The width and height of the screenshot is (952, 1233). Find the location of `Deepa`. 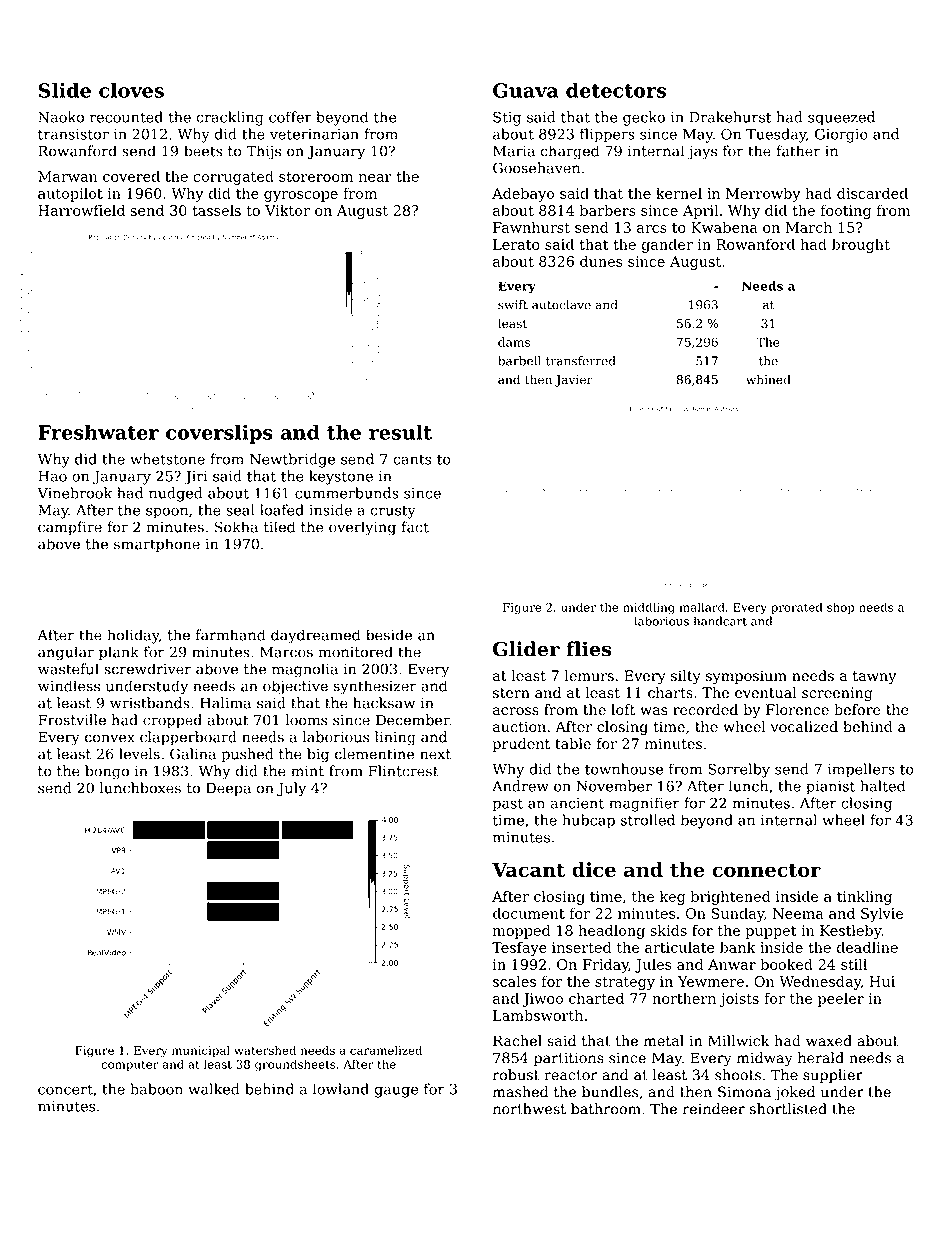

Deepa is located at coordinates (228, 789).
